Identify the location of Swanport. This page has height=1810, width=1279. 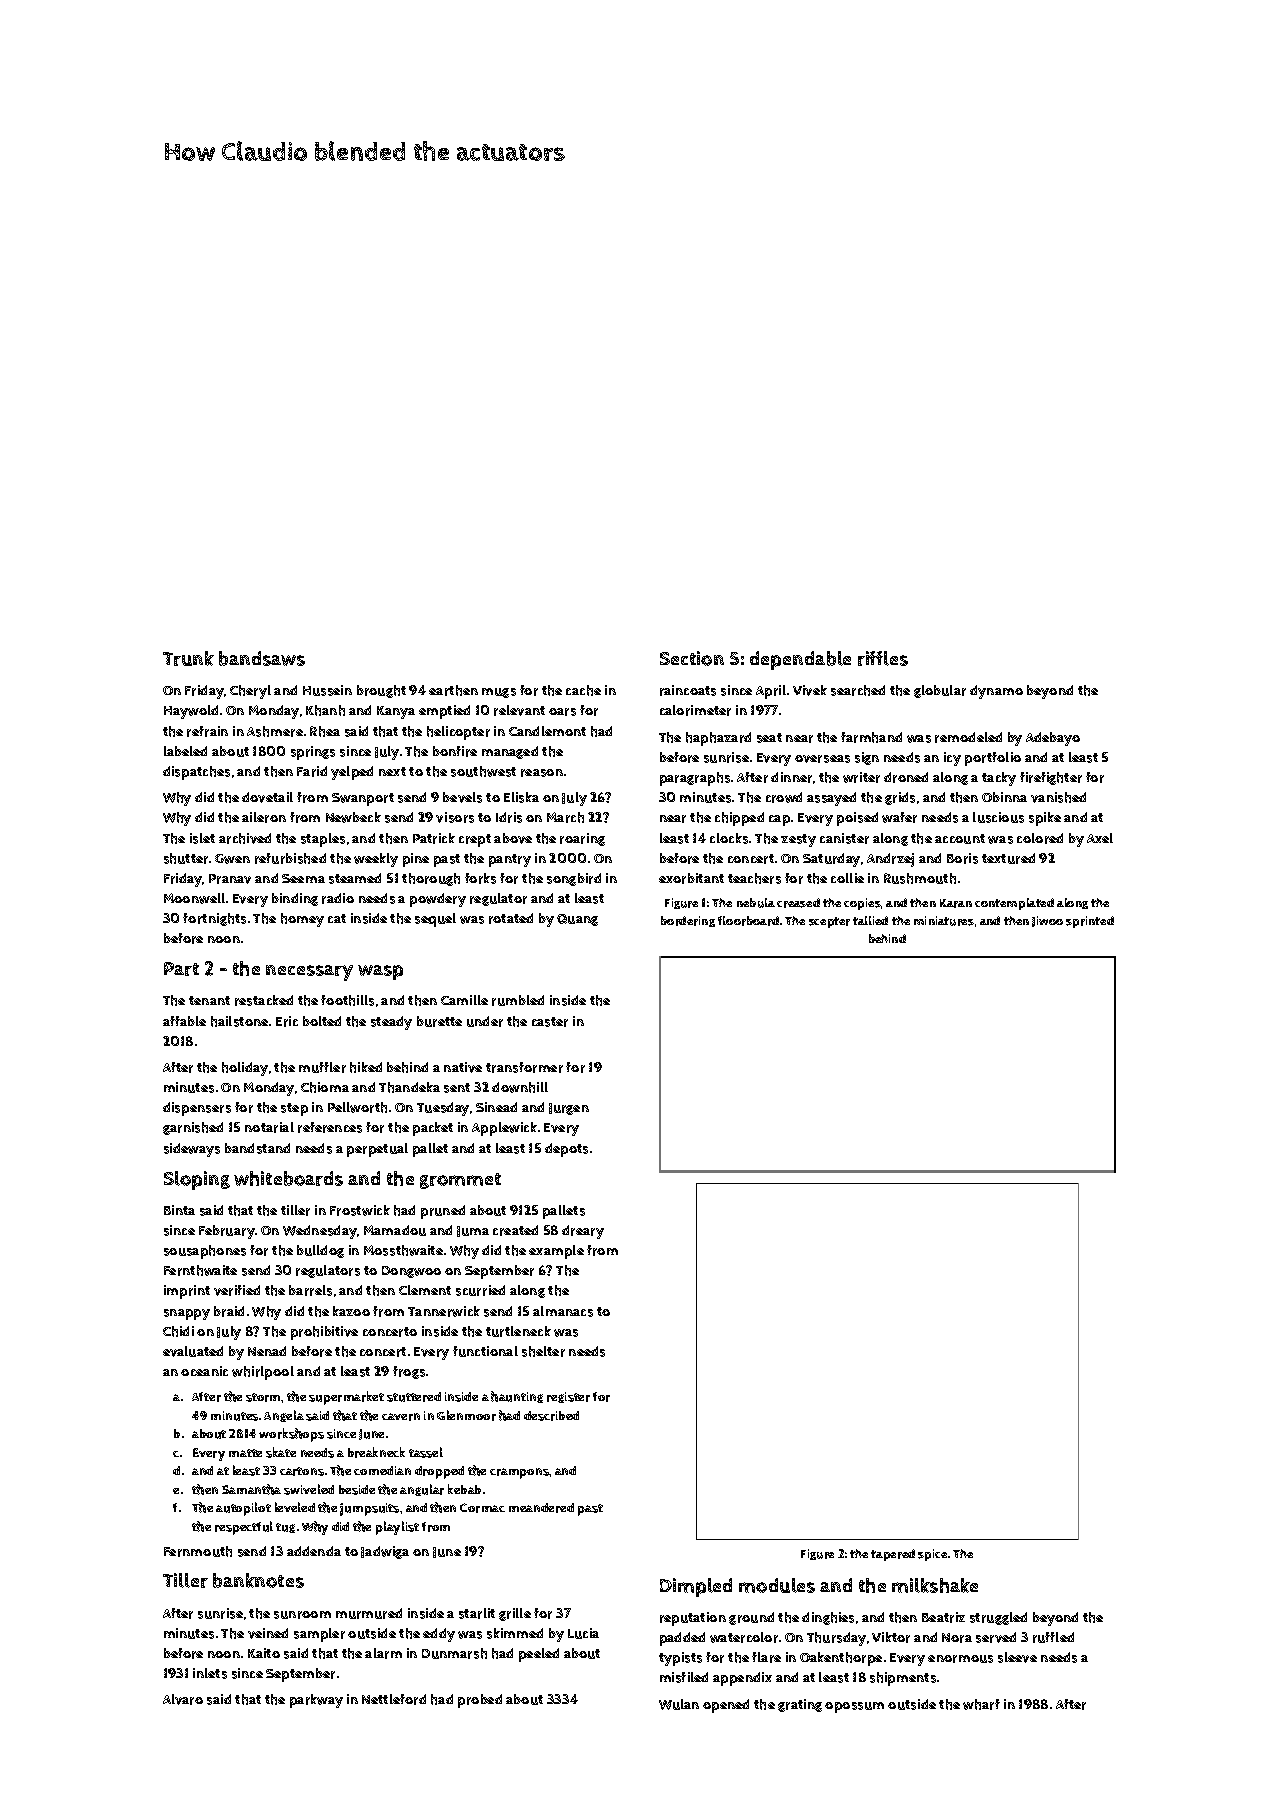
(363, 799).
